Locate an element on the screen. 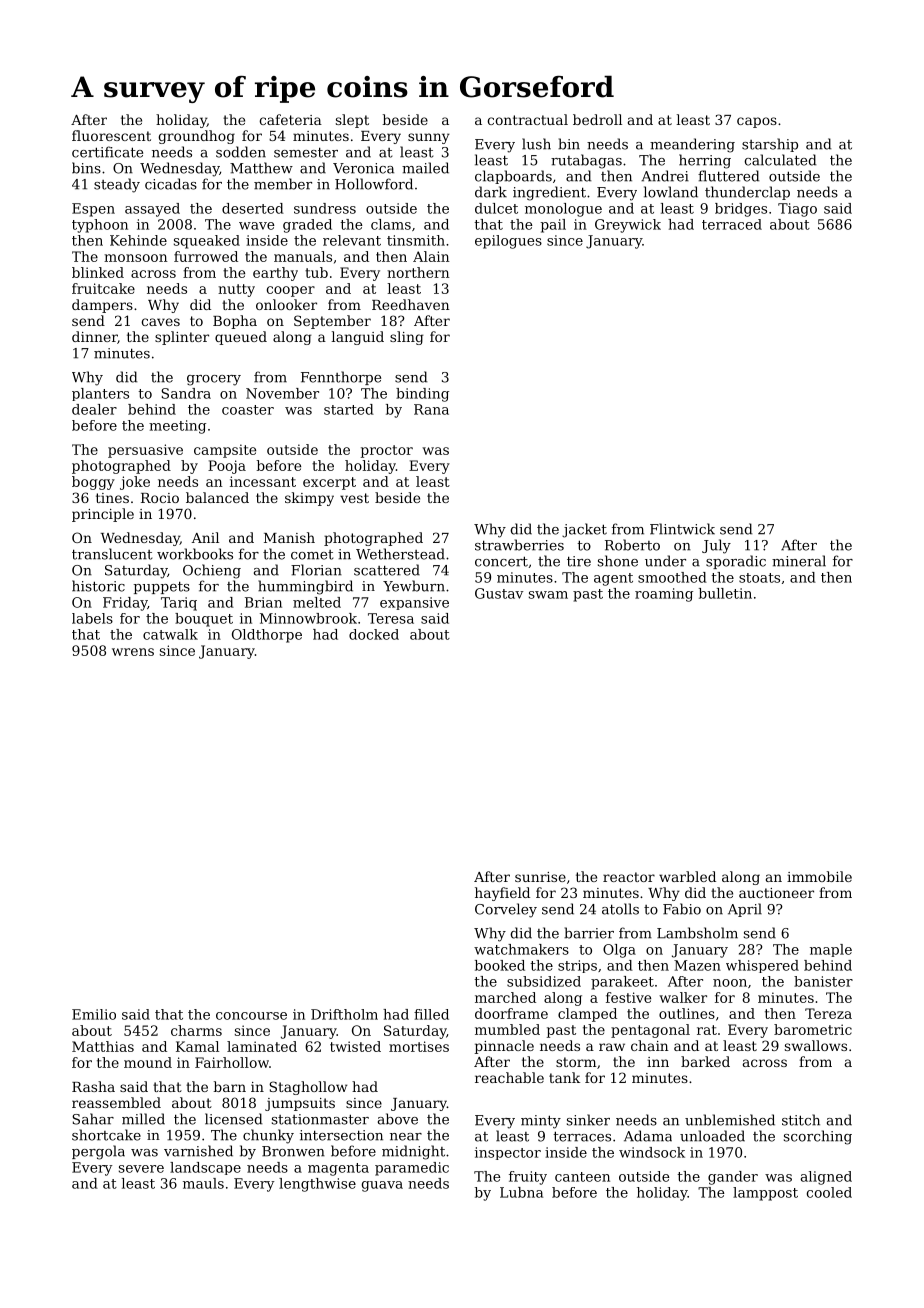 This screenshot has width=924, height=1308. barrier is located at coordinates (589, 933).
